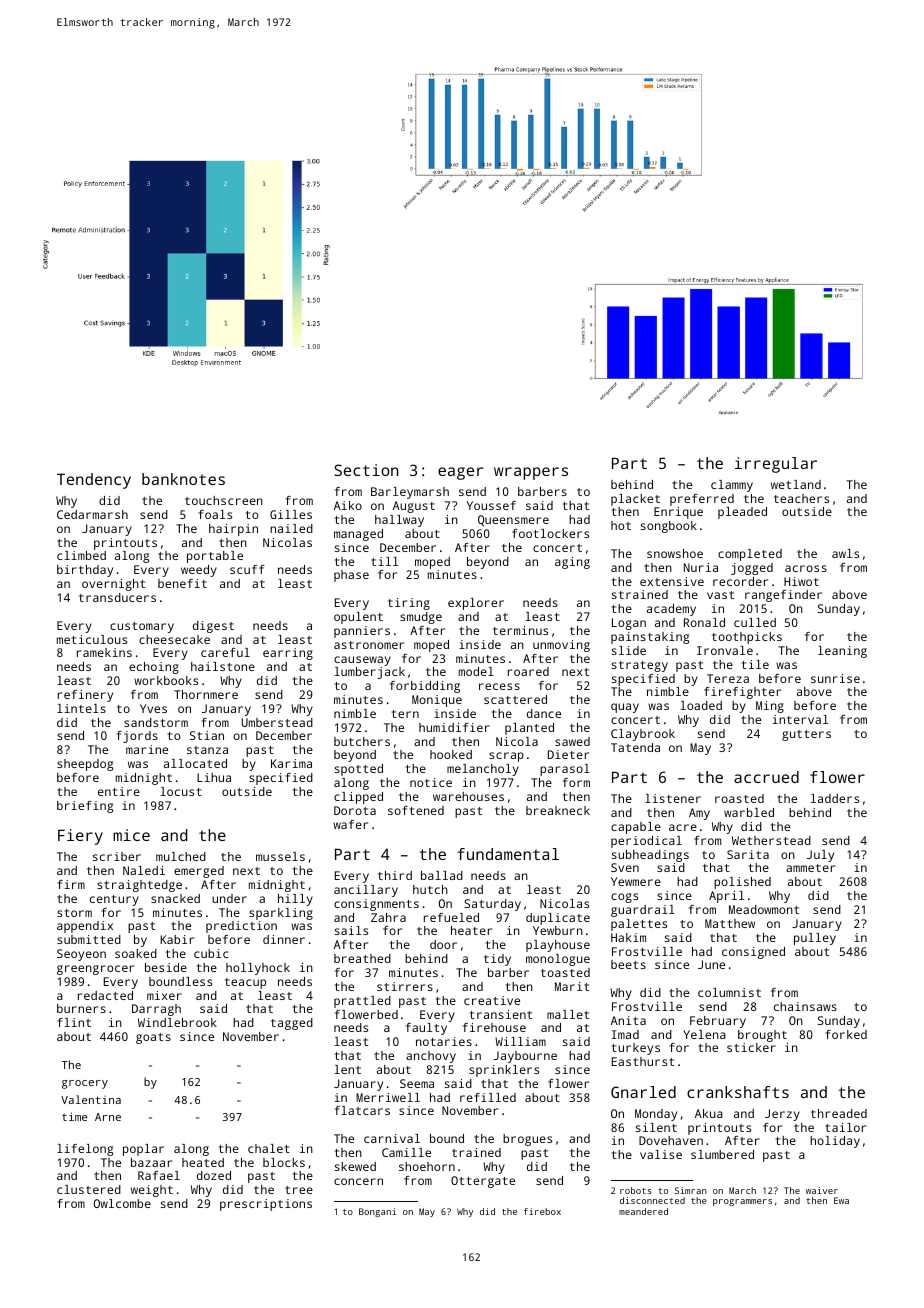 This image has height=1308, width=924. Describe the element at coordinates (245, 983) in the image. I see `teacup` at that location.
